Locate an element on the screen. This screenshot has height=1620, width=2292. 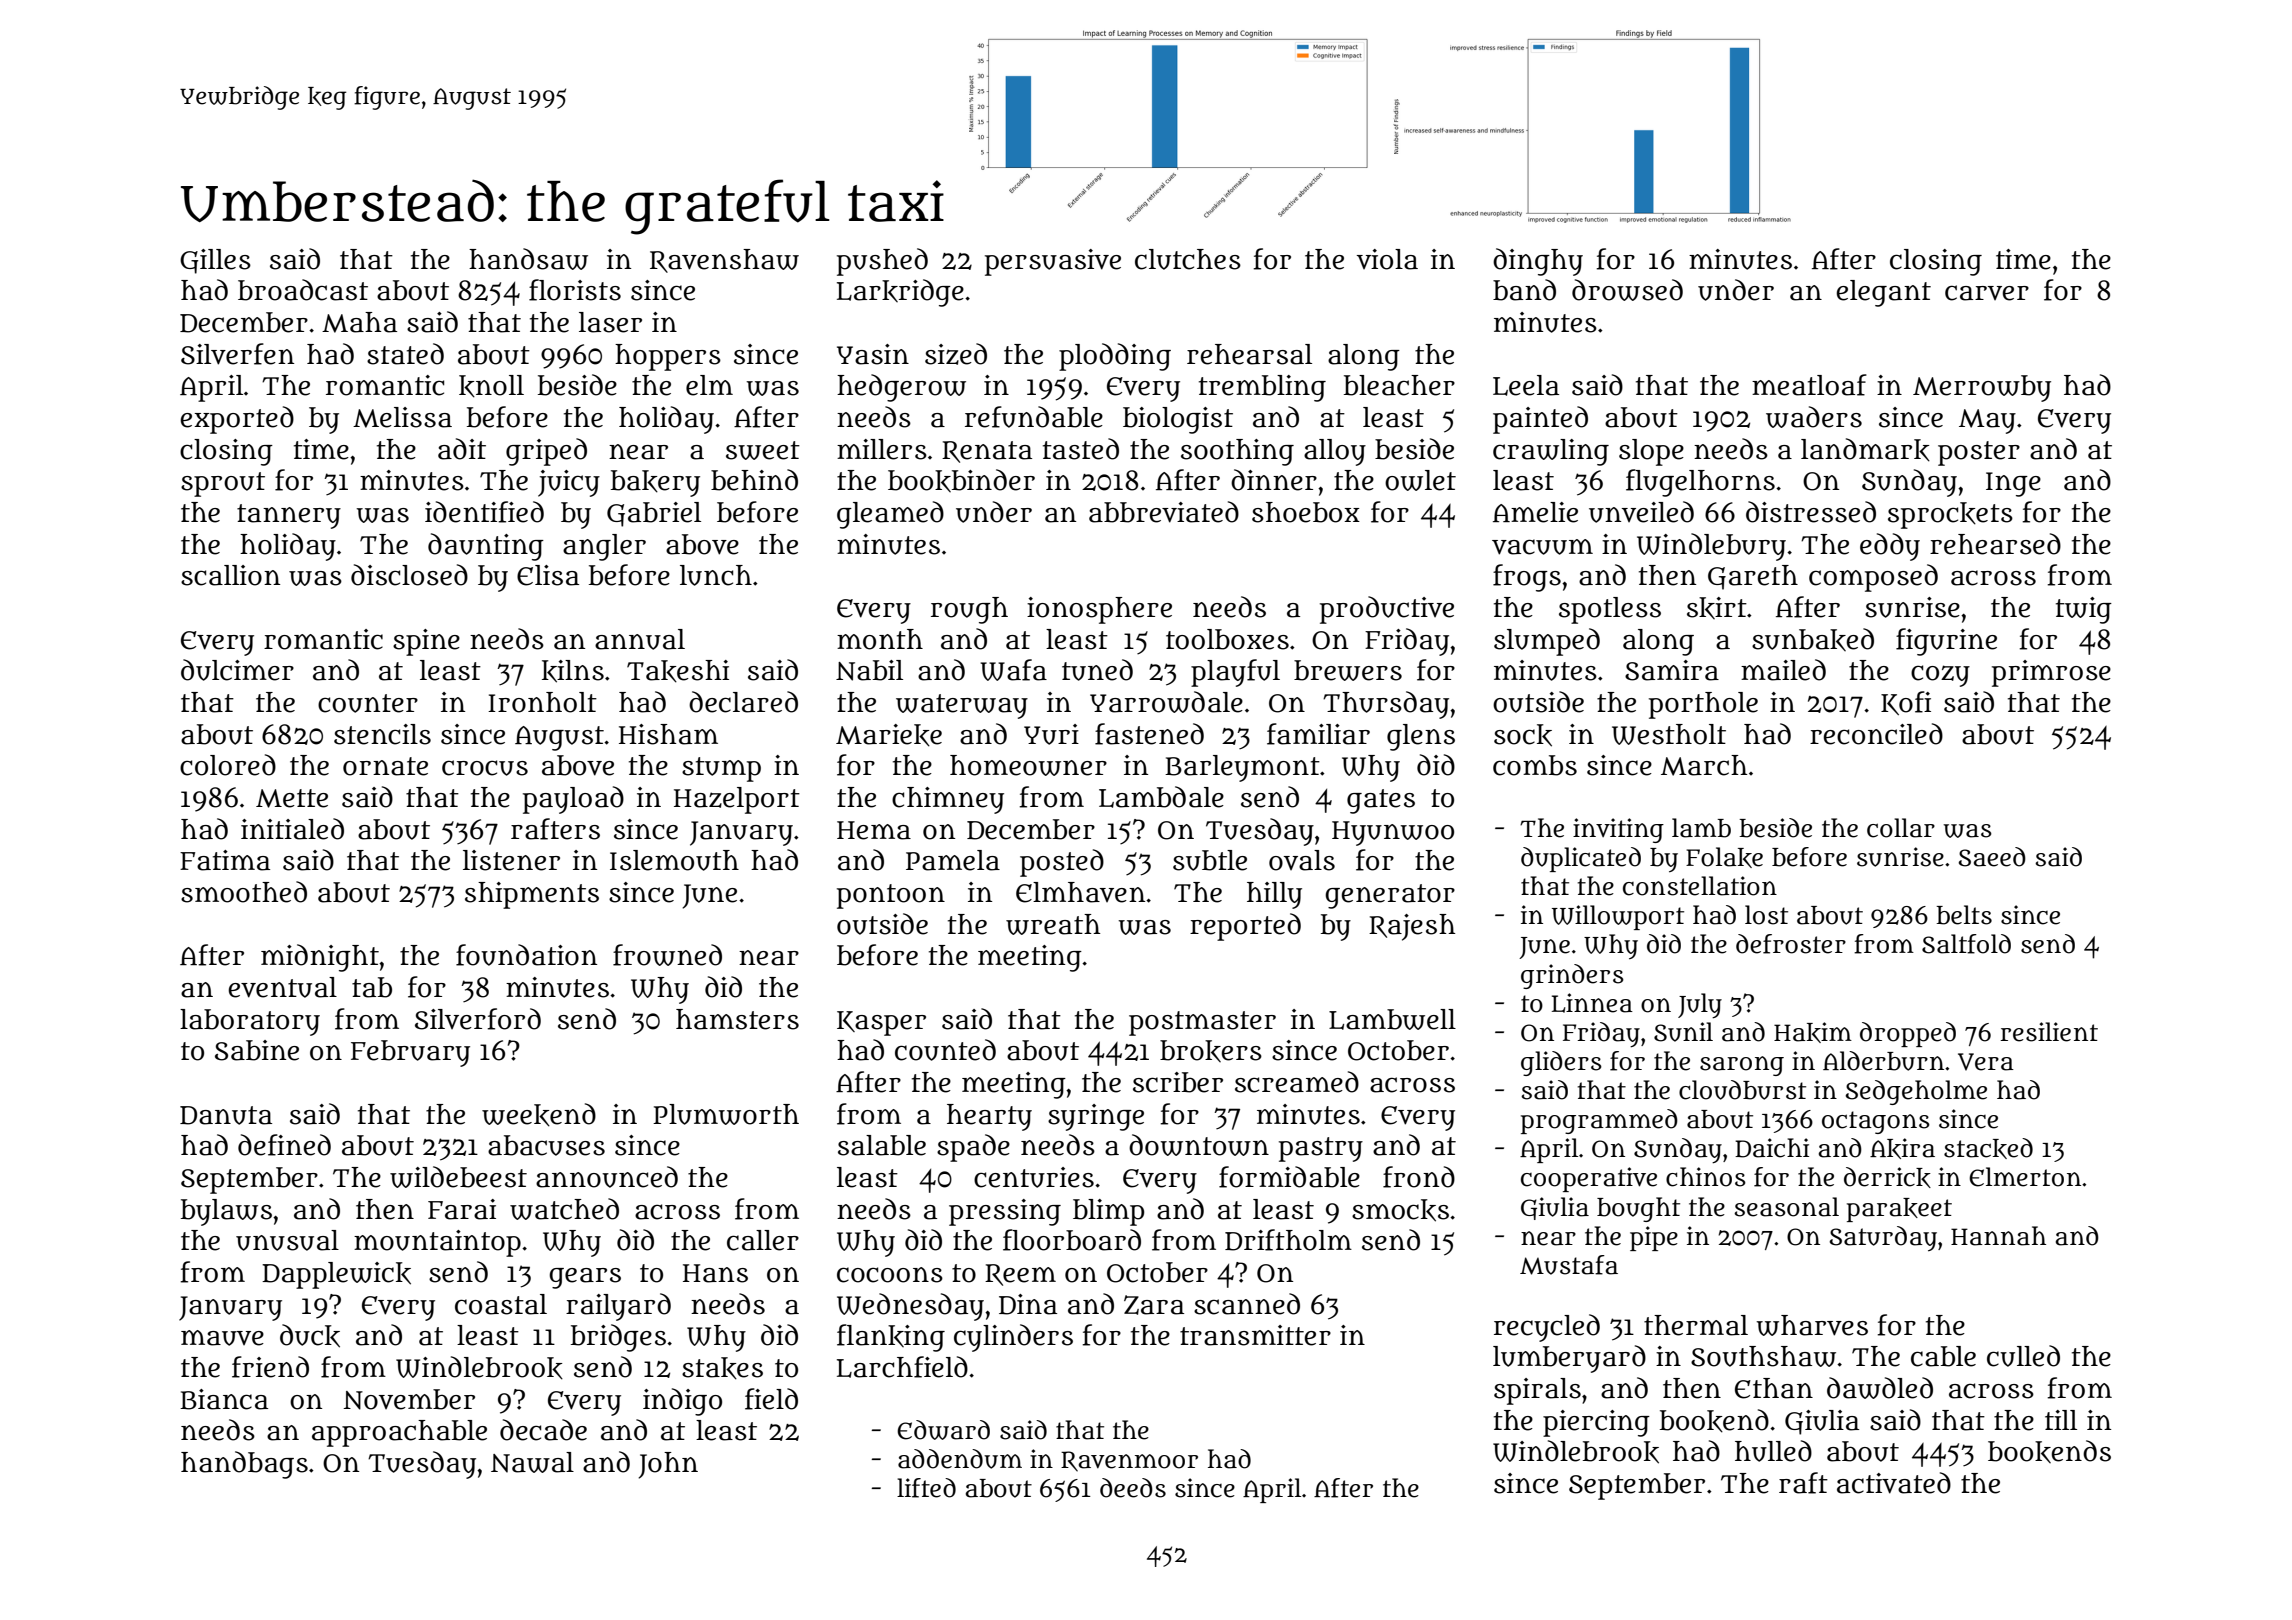
painted is located at coordinates (1540, 420).
